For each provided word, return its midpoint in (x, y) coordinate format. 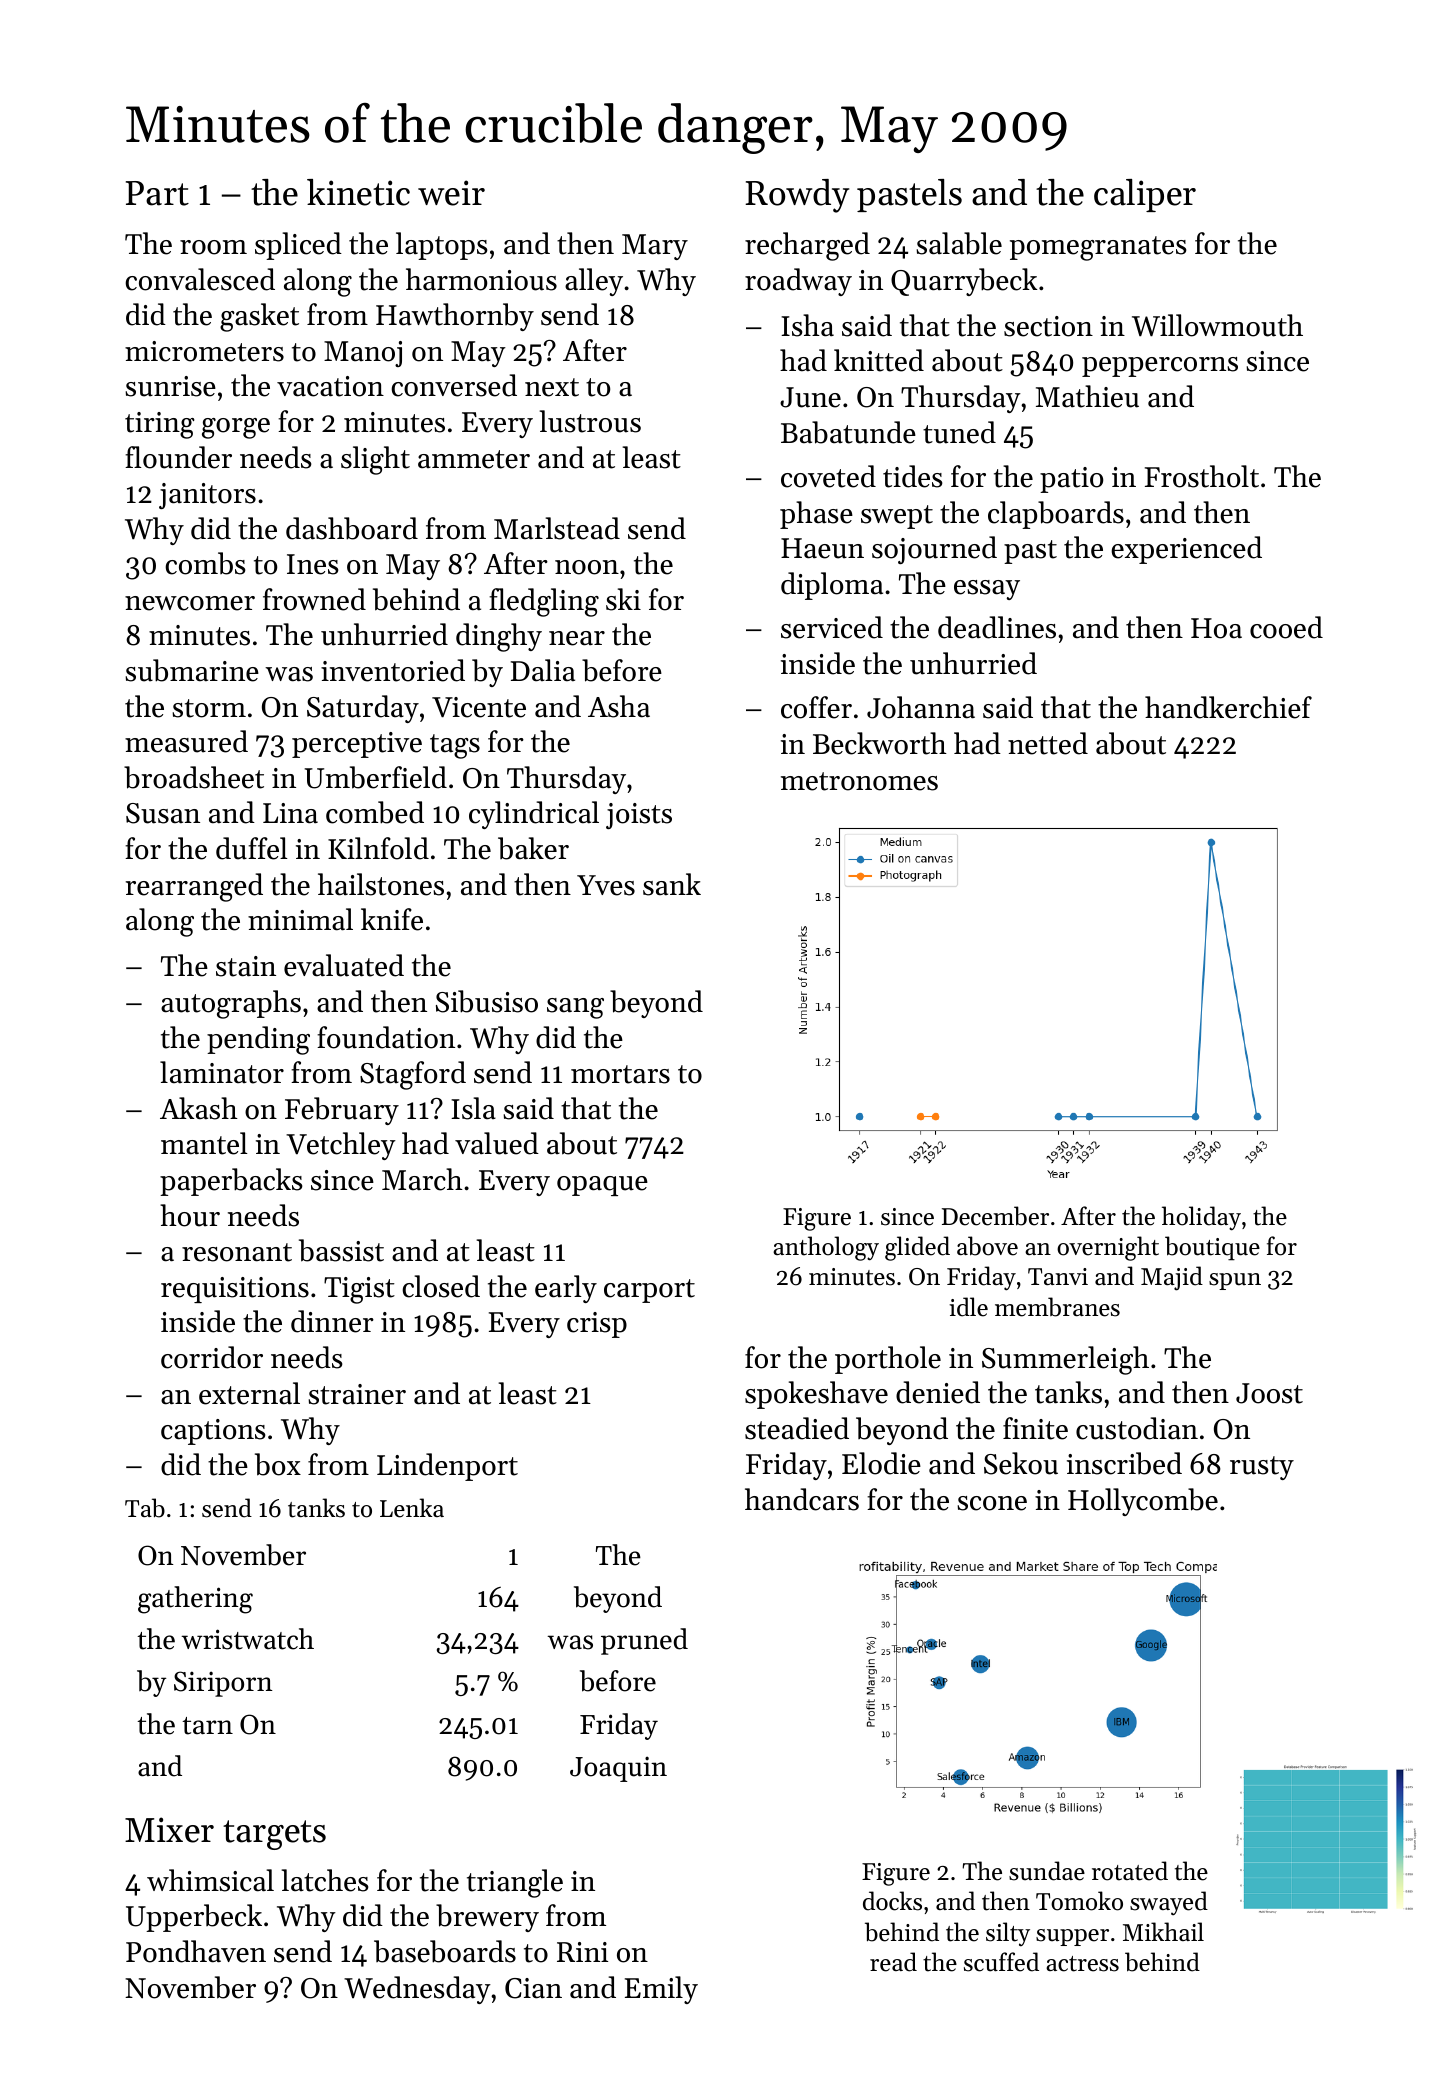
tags (455, 746)
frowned (314, 599)
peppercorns (1160, 367)
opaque (602, 1186)
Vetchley (341, 1146)
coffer (816, 707)
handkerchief (1228, 707)
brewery (487, 1918)
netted (1048, 743)
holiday (1201, 1218)
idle (968, 1307)
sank (672, 884)
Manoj (363, 354)
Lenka (412, 1508)
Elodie (881, 1463)
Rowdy (797, 196)
